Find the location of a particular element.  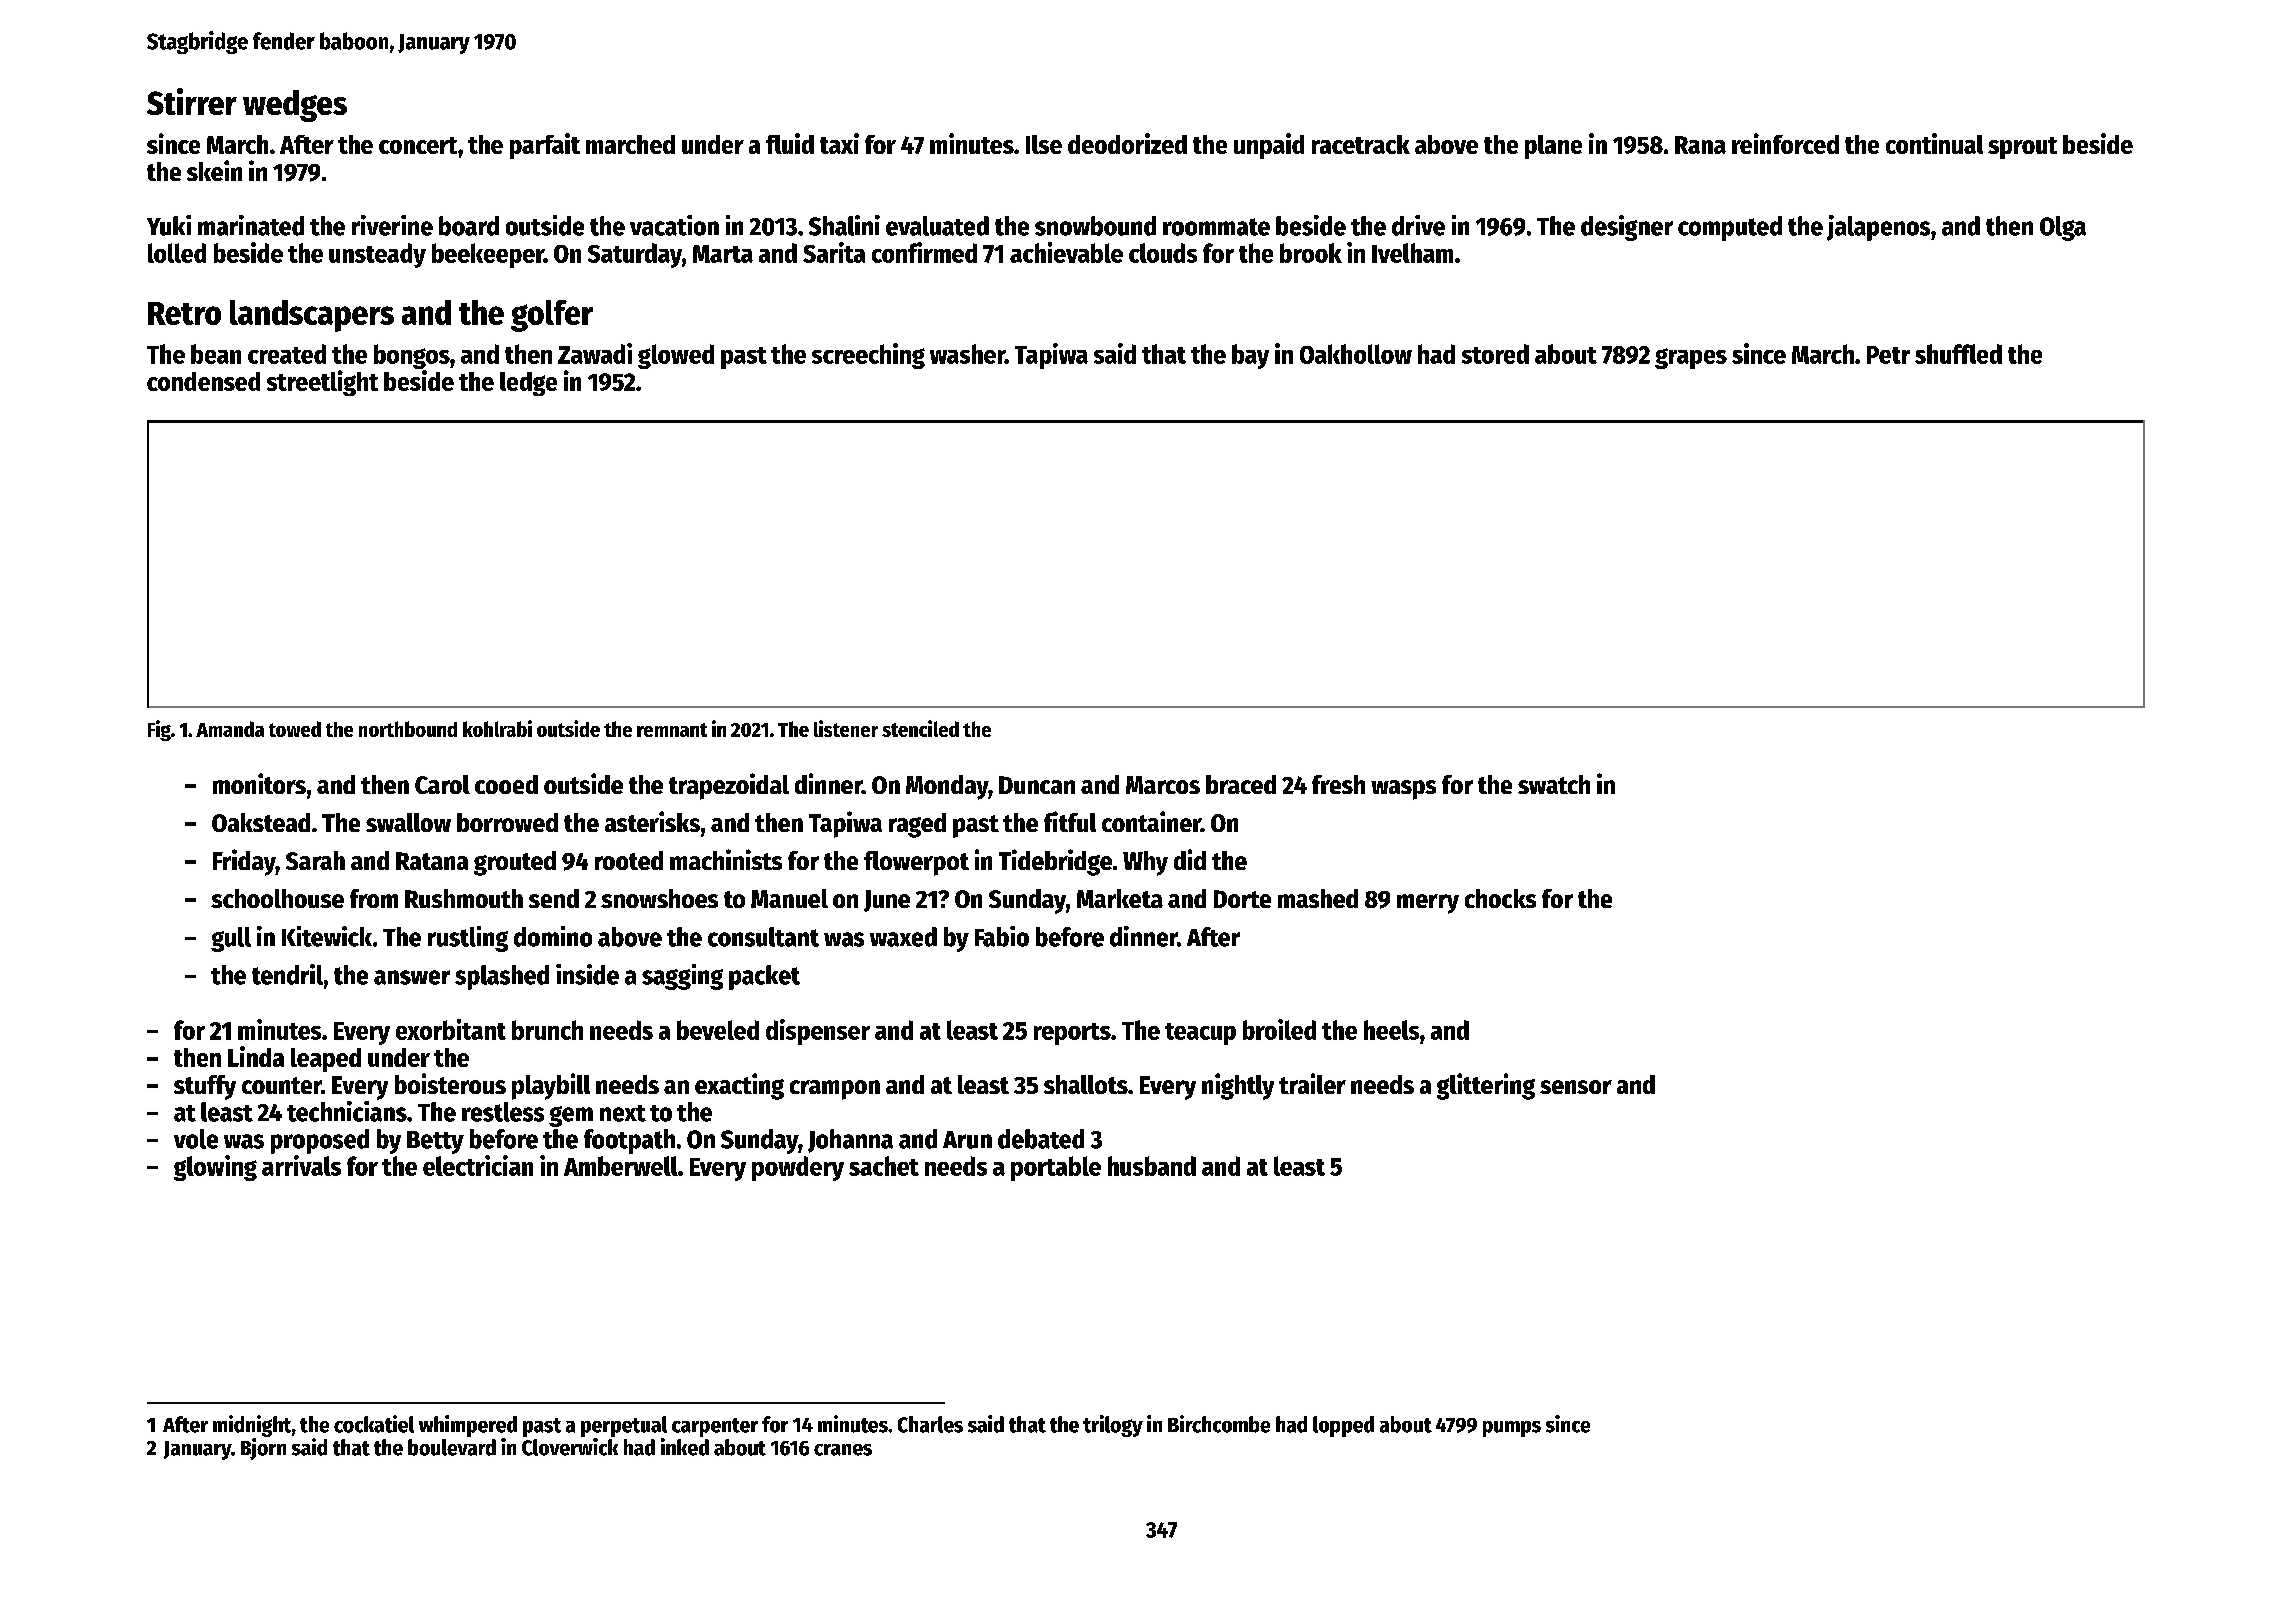

golfer is located at coordinates (552, 316).
